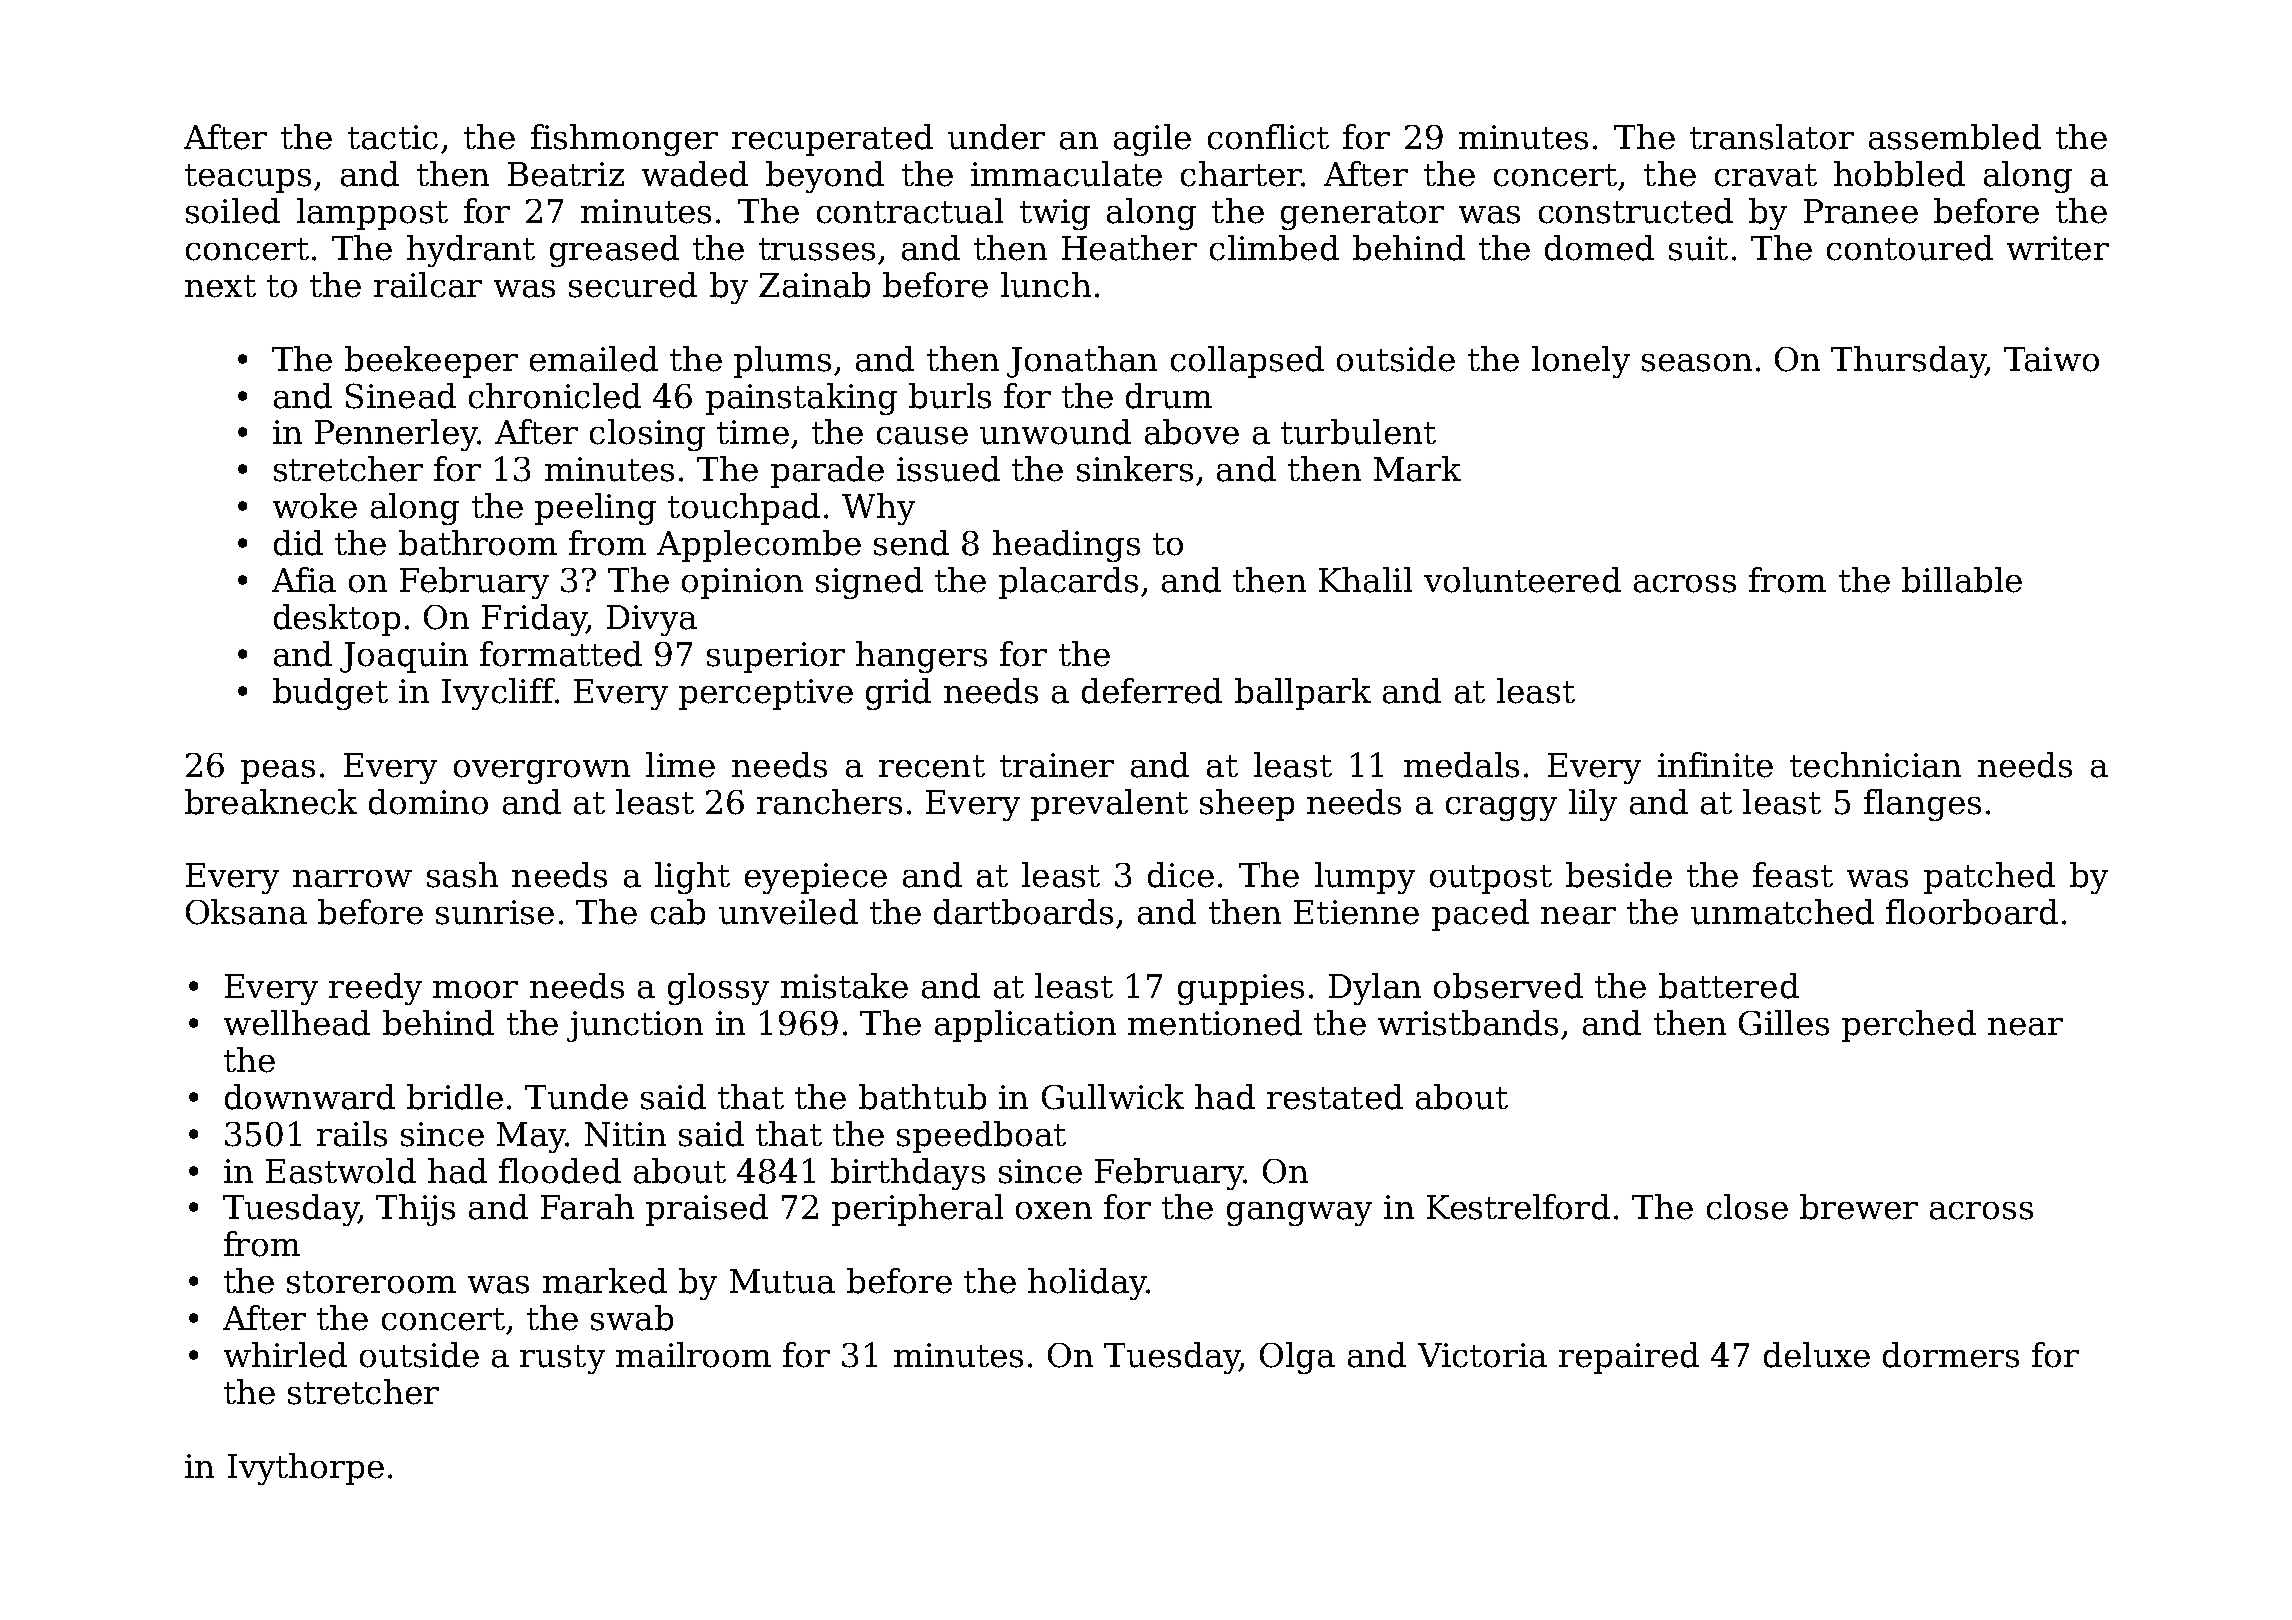  What do you see at coordinates (1358, 432) in the page?
I see `turbulent` at bounding box center [1358, 432].
